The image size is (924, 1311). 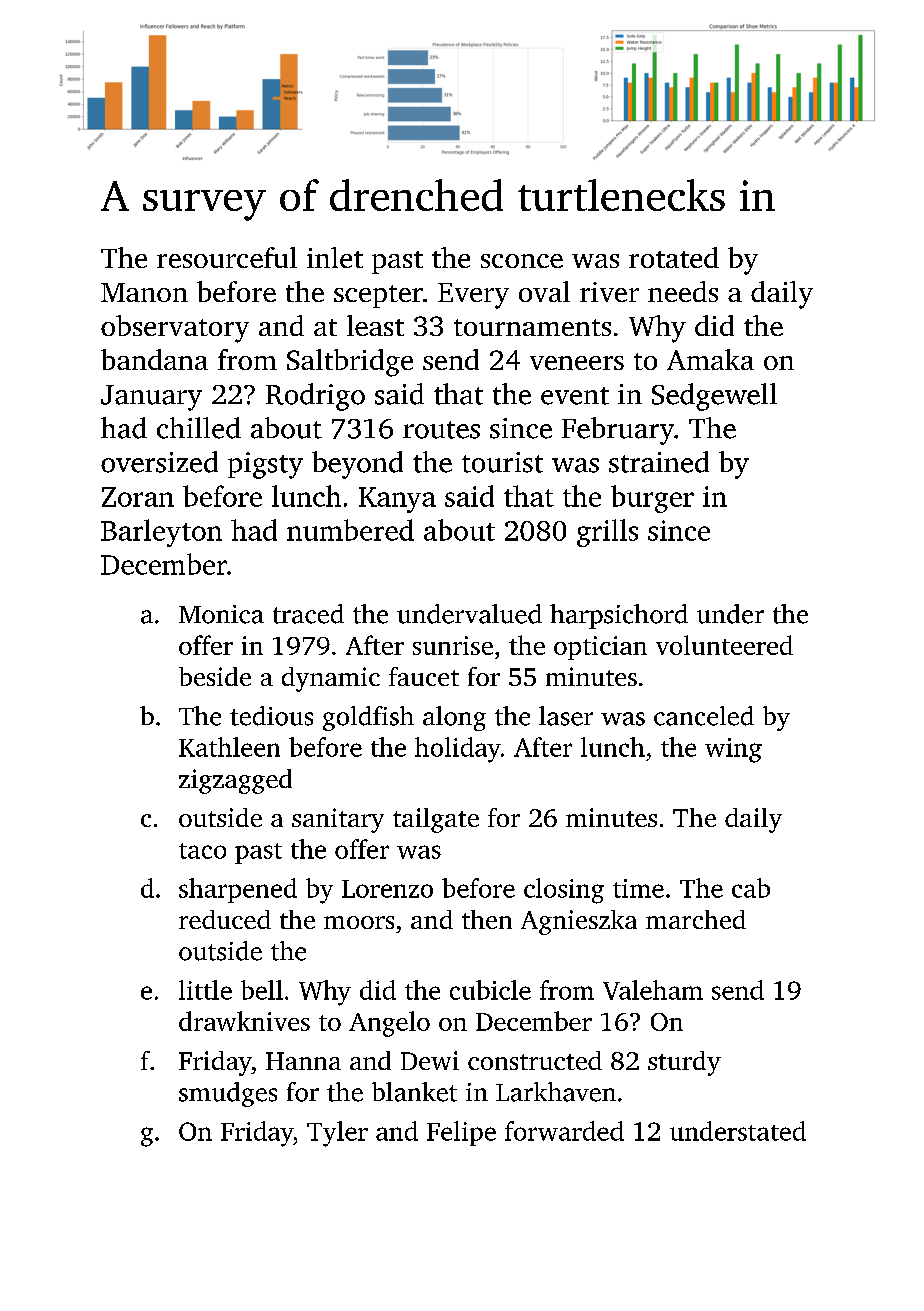 What do you see at coordinates (684, 1063) in the document?
I see `sturdy` at bounding box center [684, 1063].
